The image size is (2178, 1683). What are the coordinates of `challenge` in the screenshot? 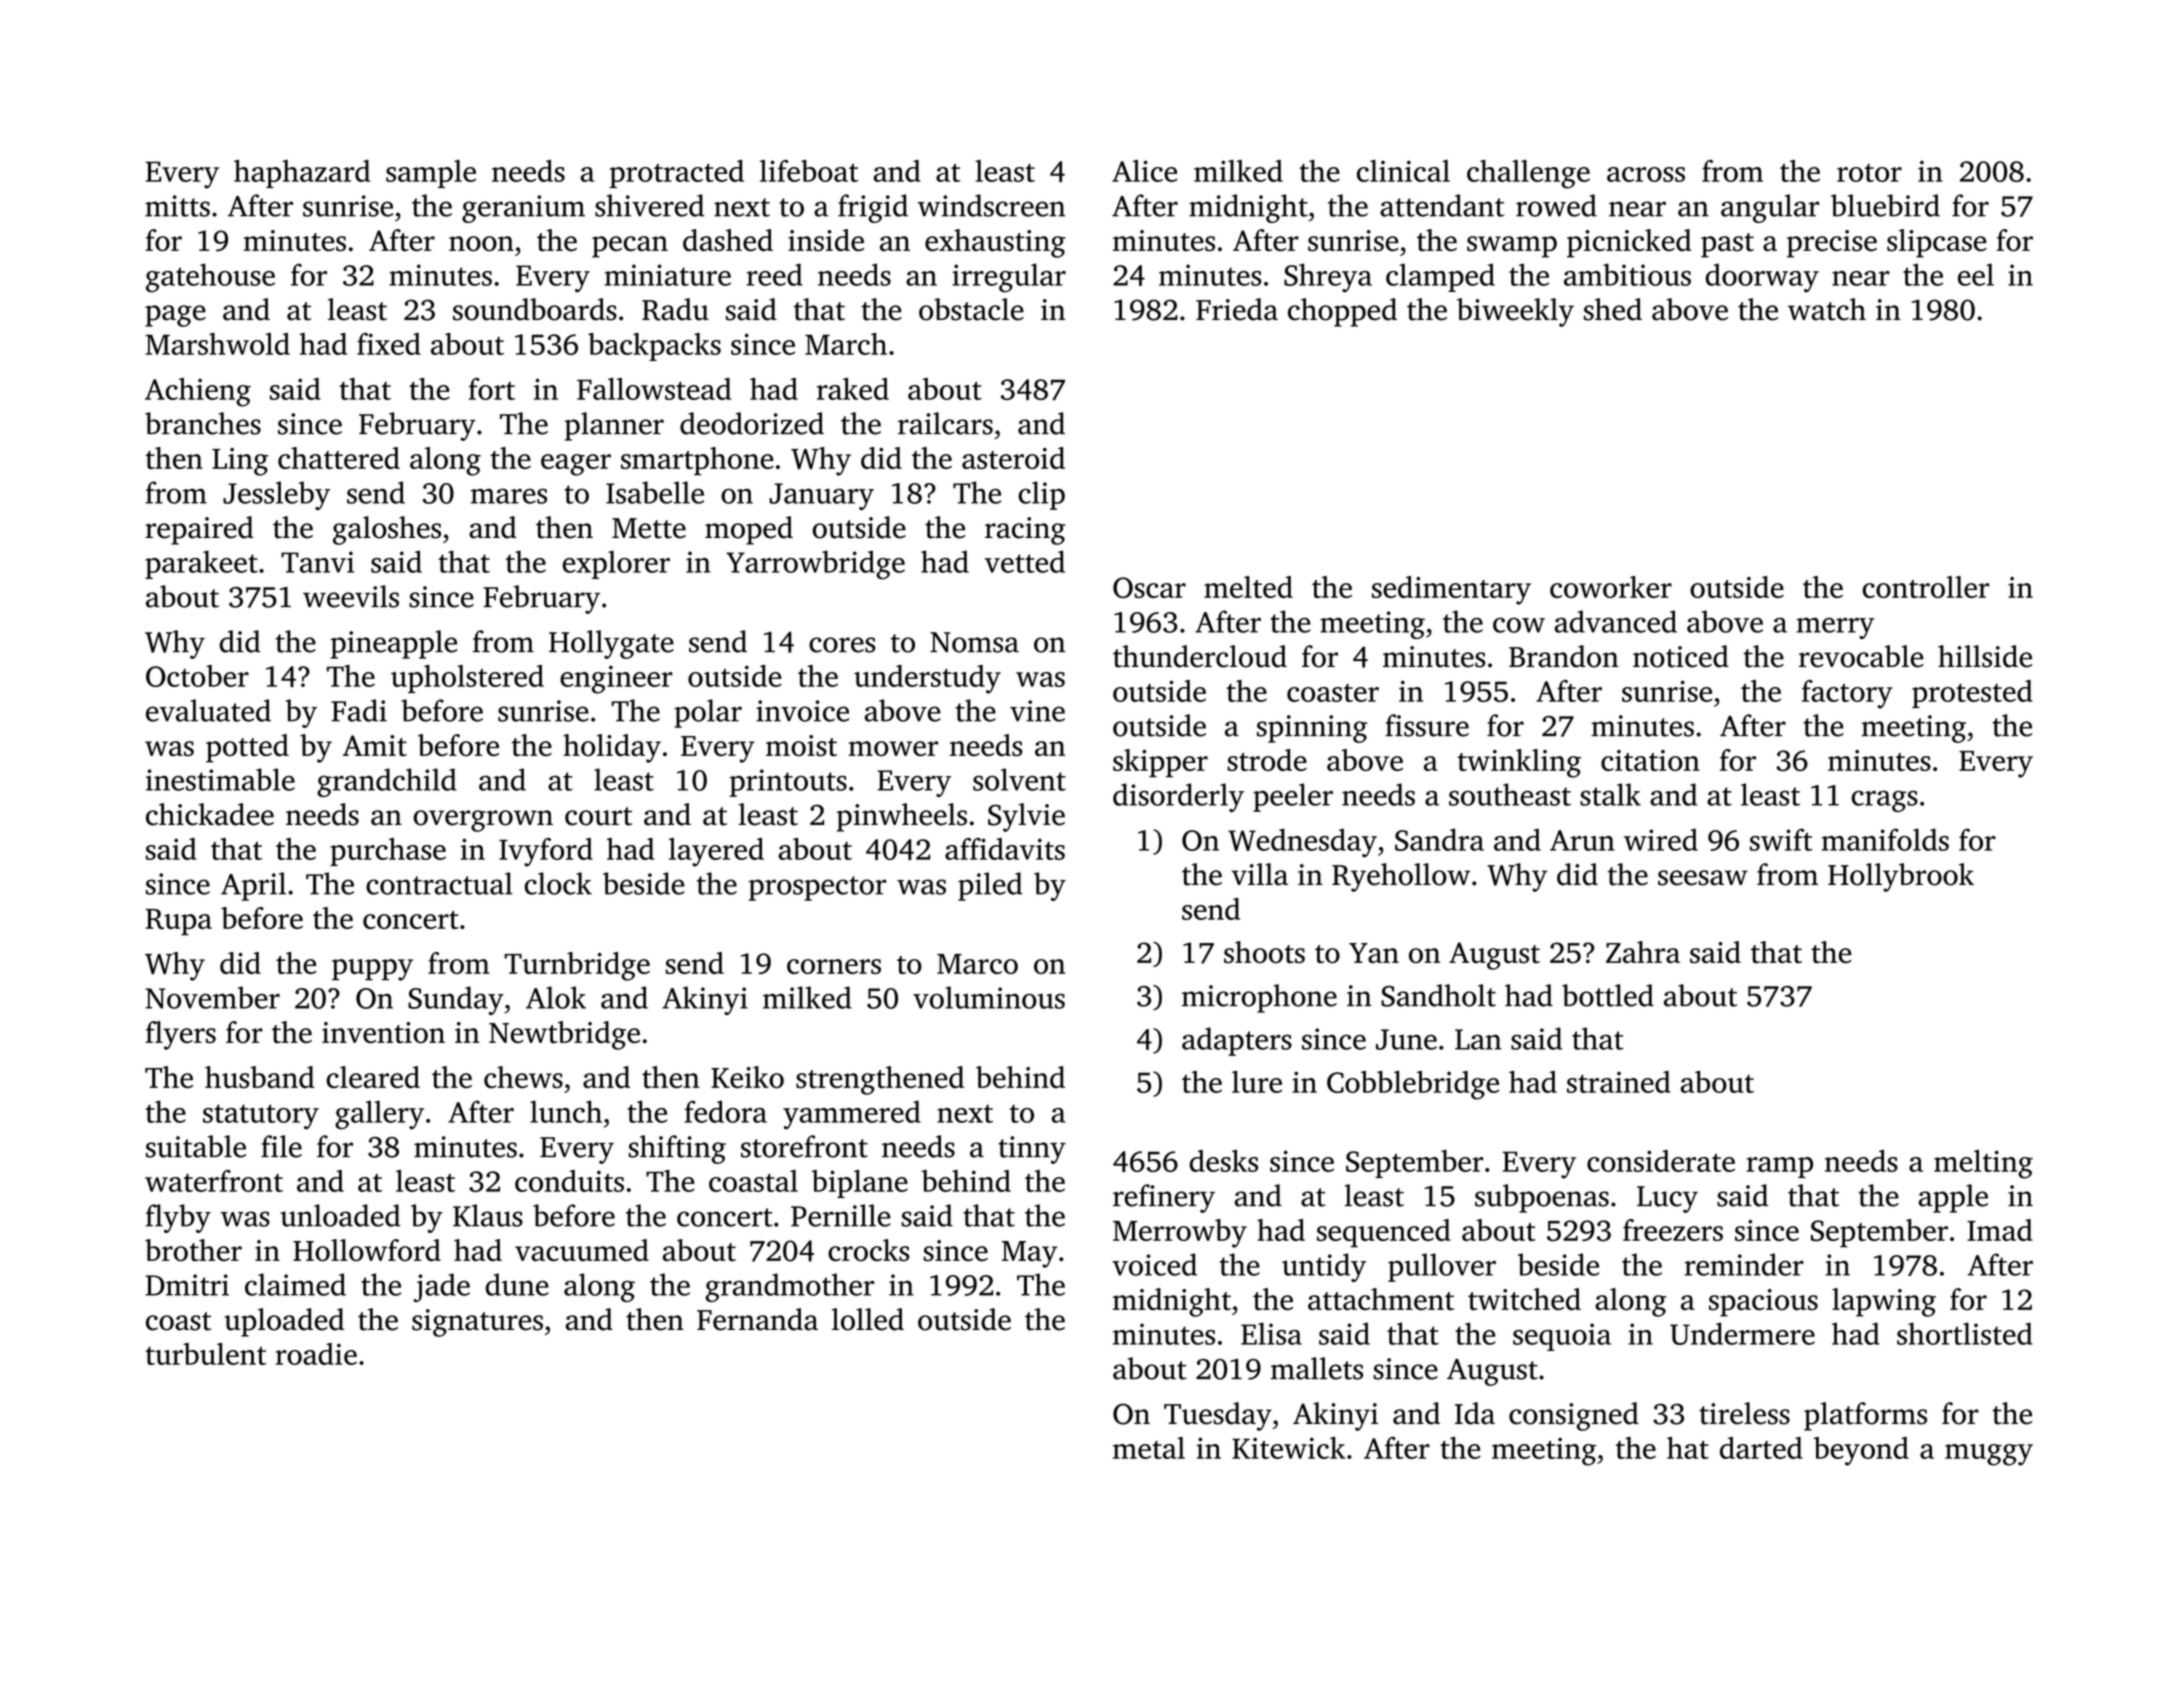 It's located at (1528, 174).
